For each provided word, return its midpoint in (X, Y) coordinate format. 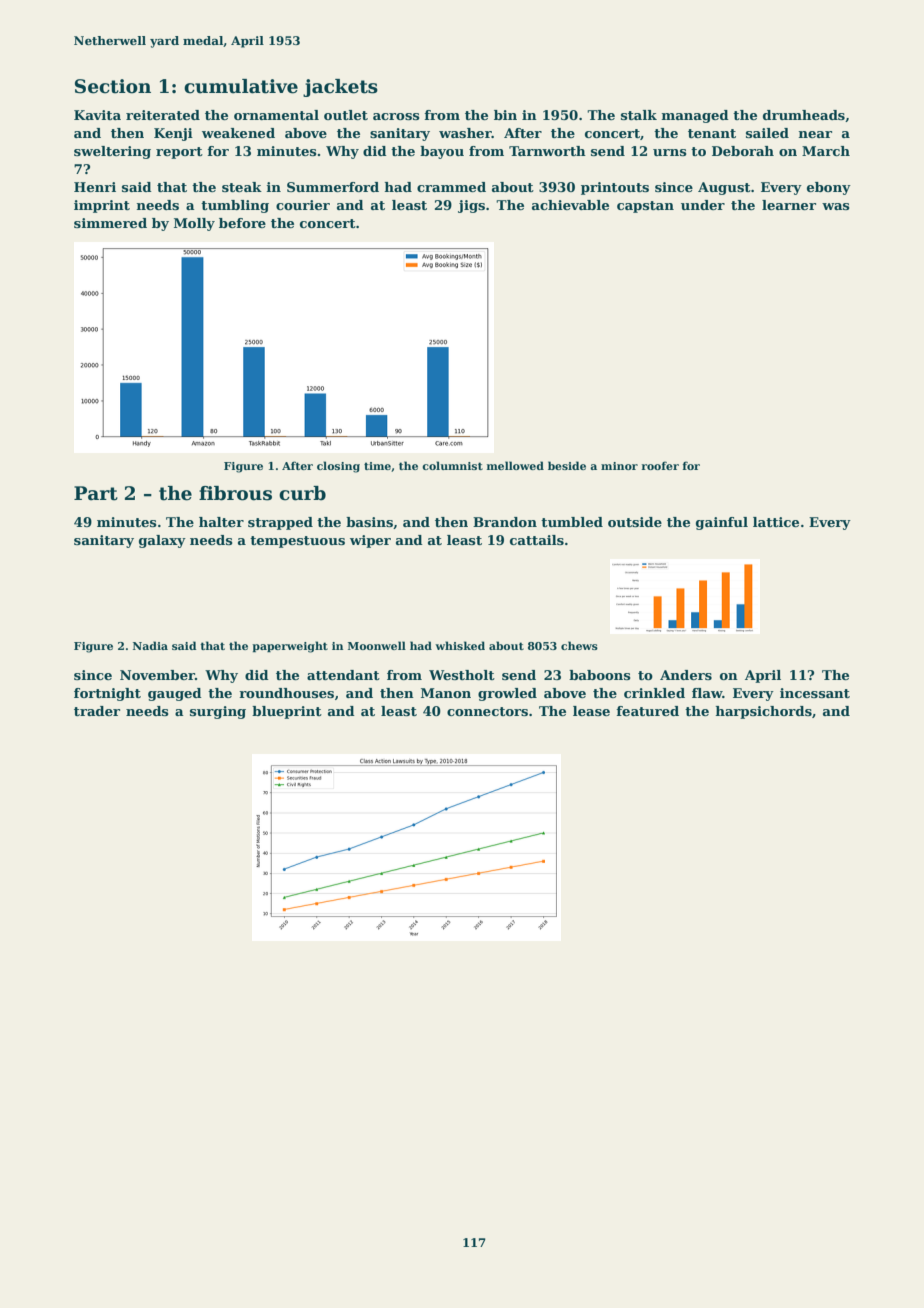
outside (635, 522)
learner (789, 205)
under (703, 205)
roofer (660, 465)
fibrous (235, 493)
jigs (471, 206)
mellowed (515, 465)
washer (465, 133)
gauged (175, 694)
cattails (537, 540)
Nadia (150, 645)
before (242, 223)
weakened (238, 133)
